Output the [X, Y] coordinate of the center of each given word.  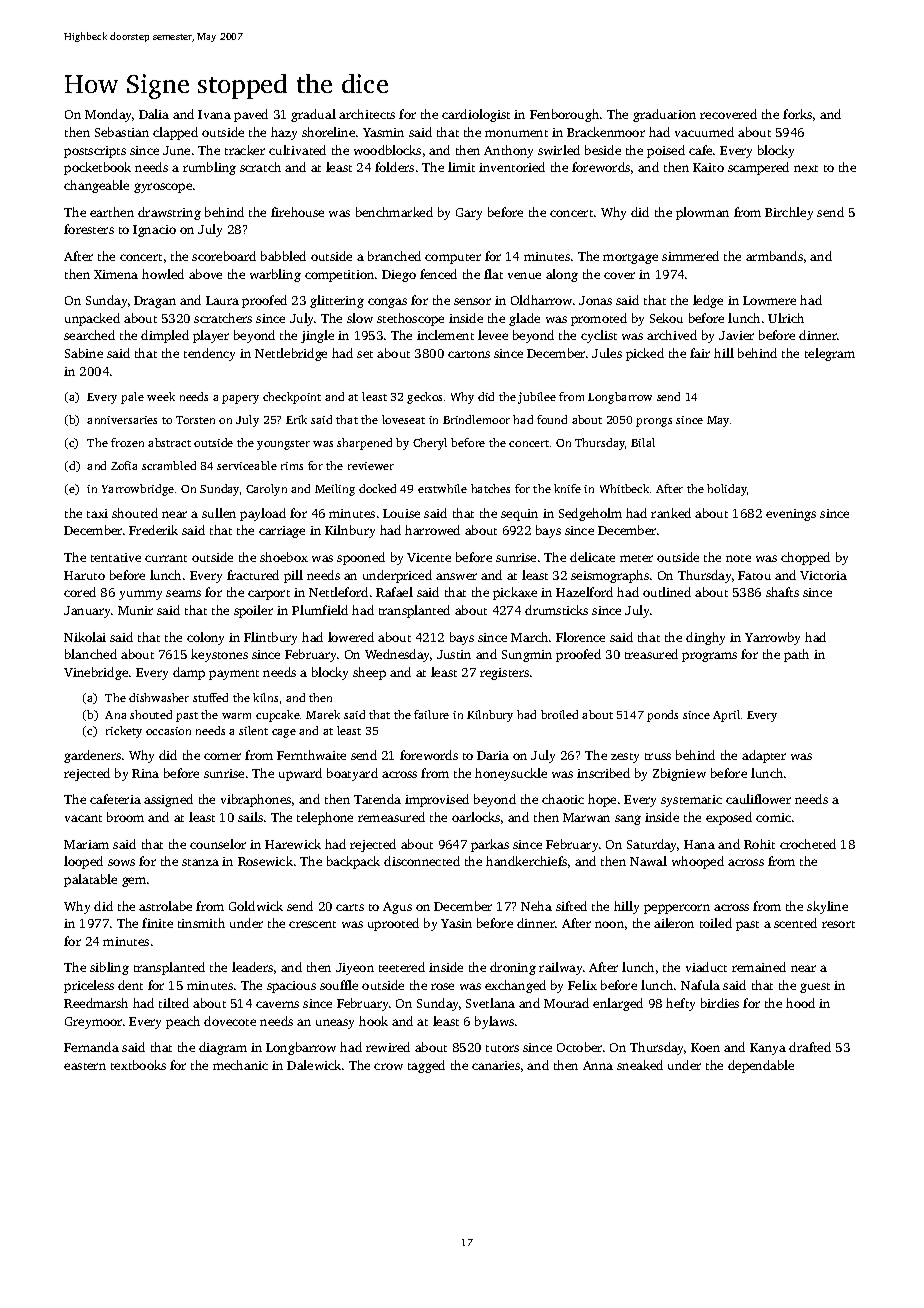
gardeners [92, 756]
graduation [664, 115]
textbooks [138, 1065]
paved [251, 115]
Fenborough [564, 115]
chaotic [563, 799]
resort [838, 924]
